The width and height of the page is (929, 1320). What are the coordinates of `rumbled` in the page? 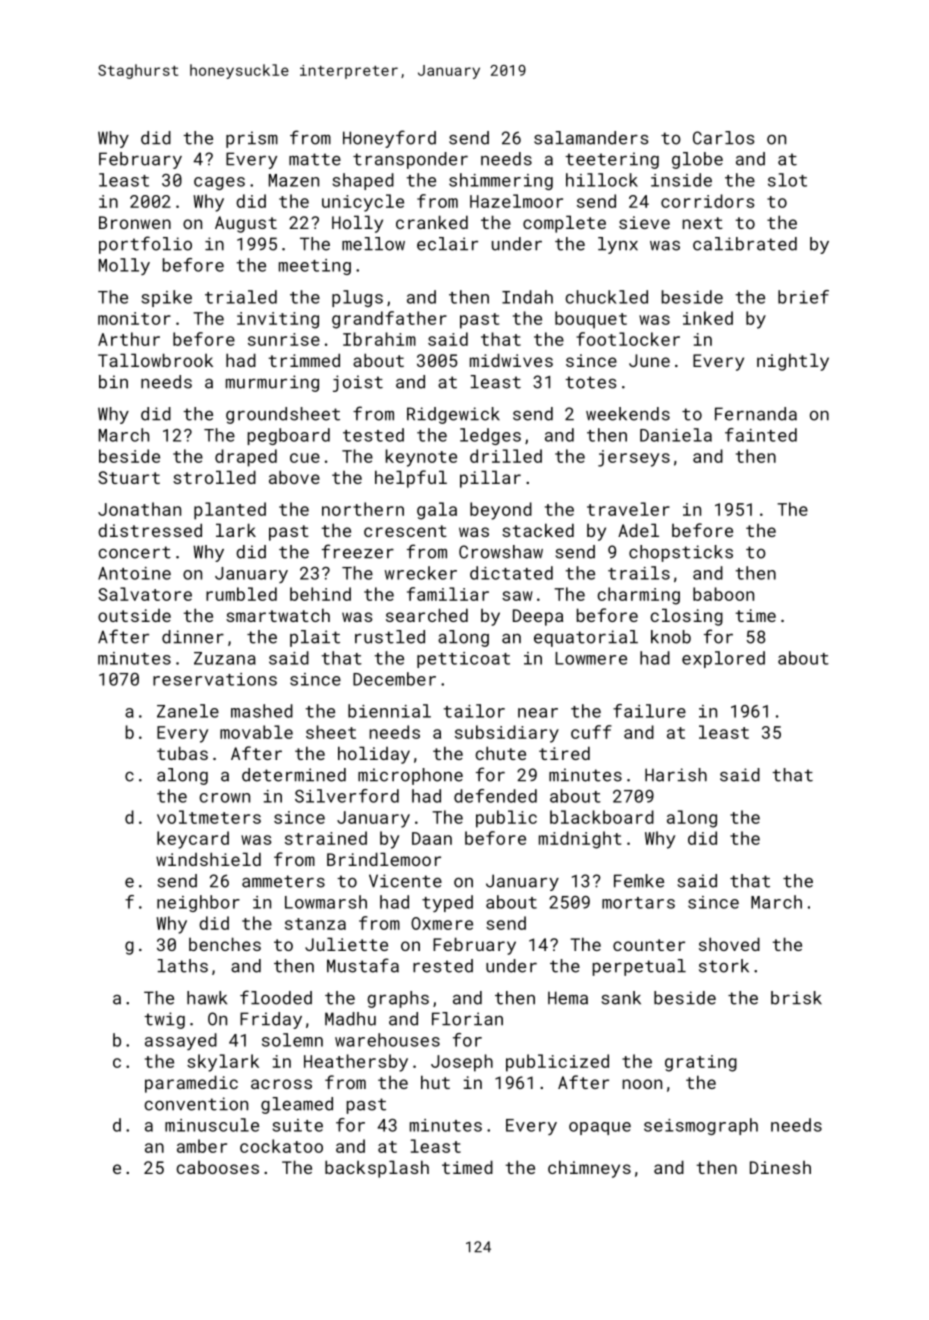 It's located at (241, 594).
